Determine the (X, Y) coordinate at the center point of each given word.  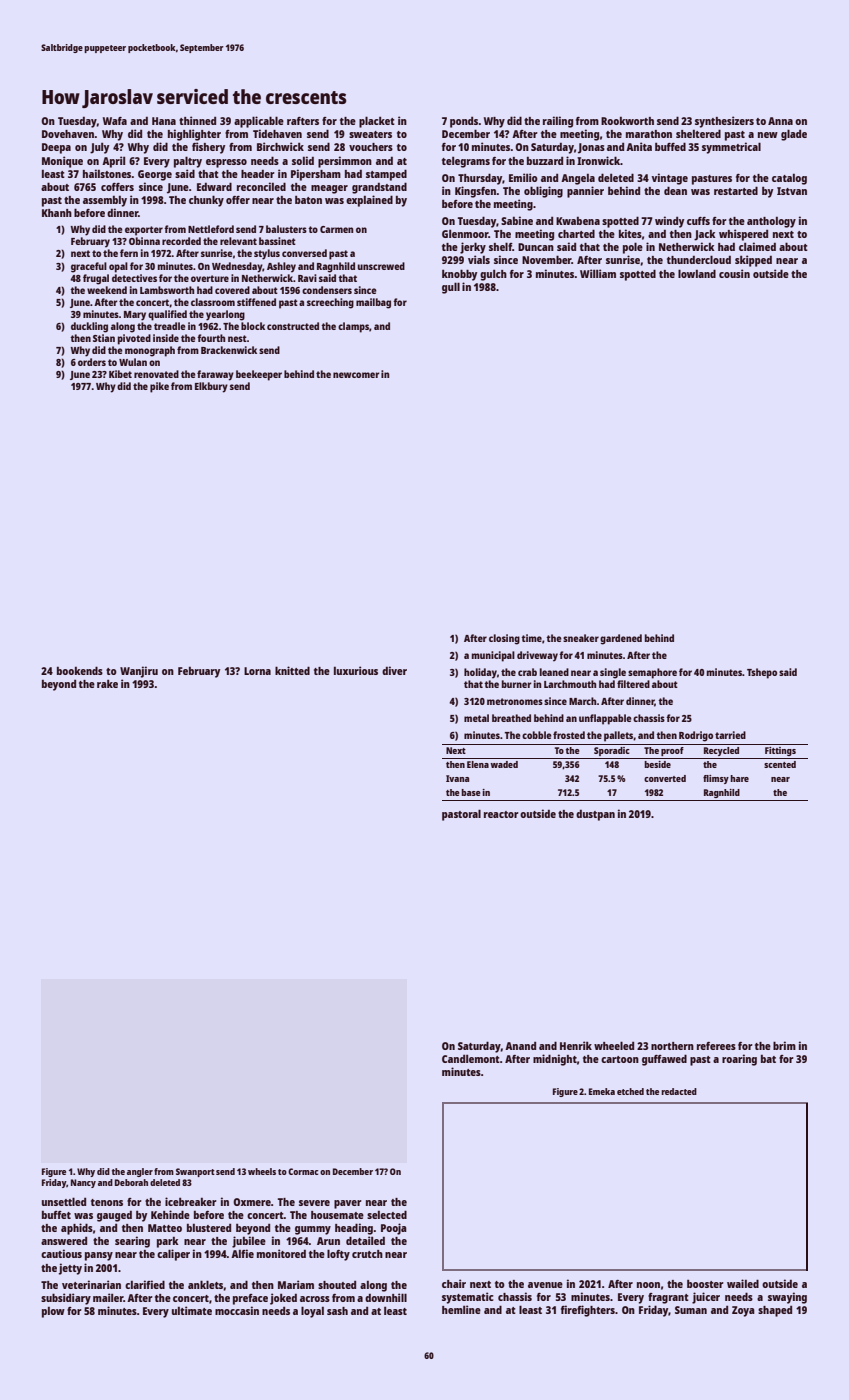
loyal (312, 1312)
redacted (679, 1091)
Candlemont (471, 1059)
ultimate (192, 1310)
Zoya (743, 1311)
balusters (286, 229)
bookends (80, 670)
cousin (734, 273)
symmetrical (731, 148)
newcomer (356, 375)
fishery (208, 148)
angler (140, 1172)
